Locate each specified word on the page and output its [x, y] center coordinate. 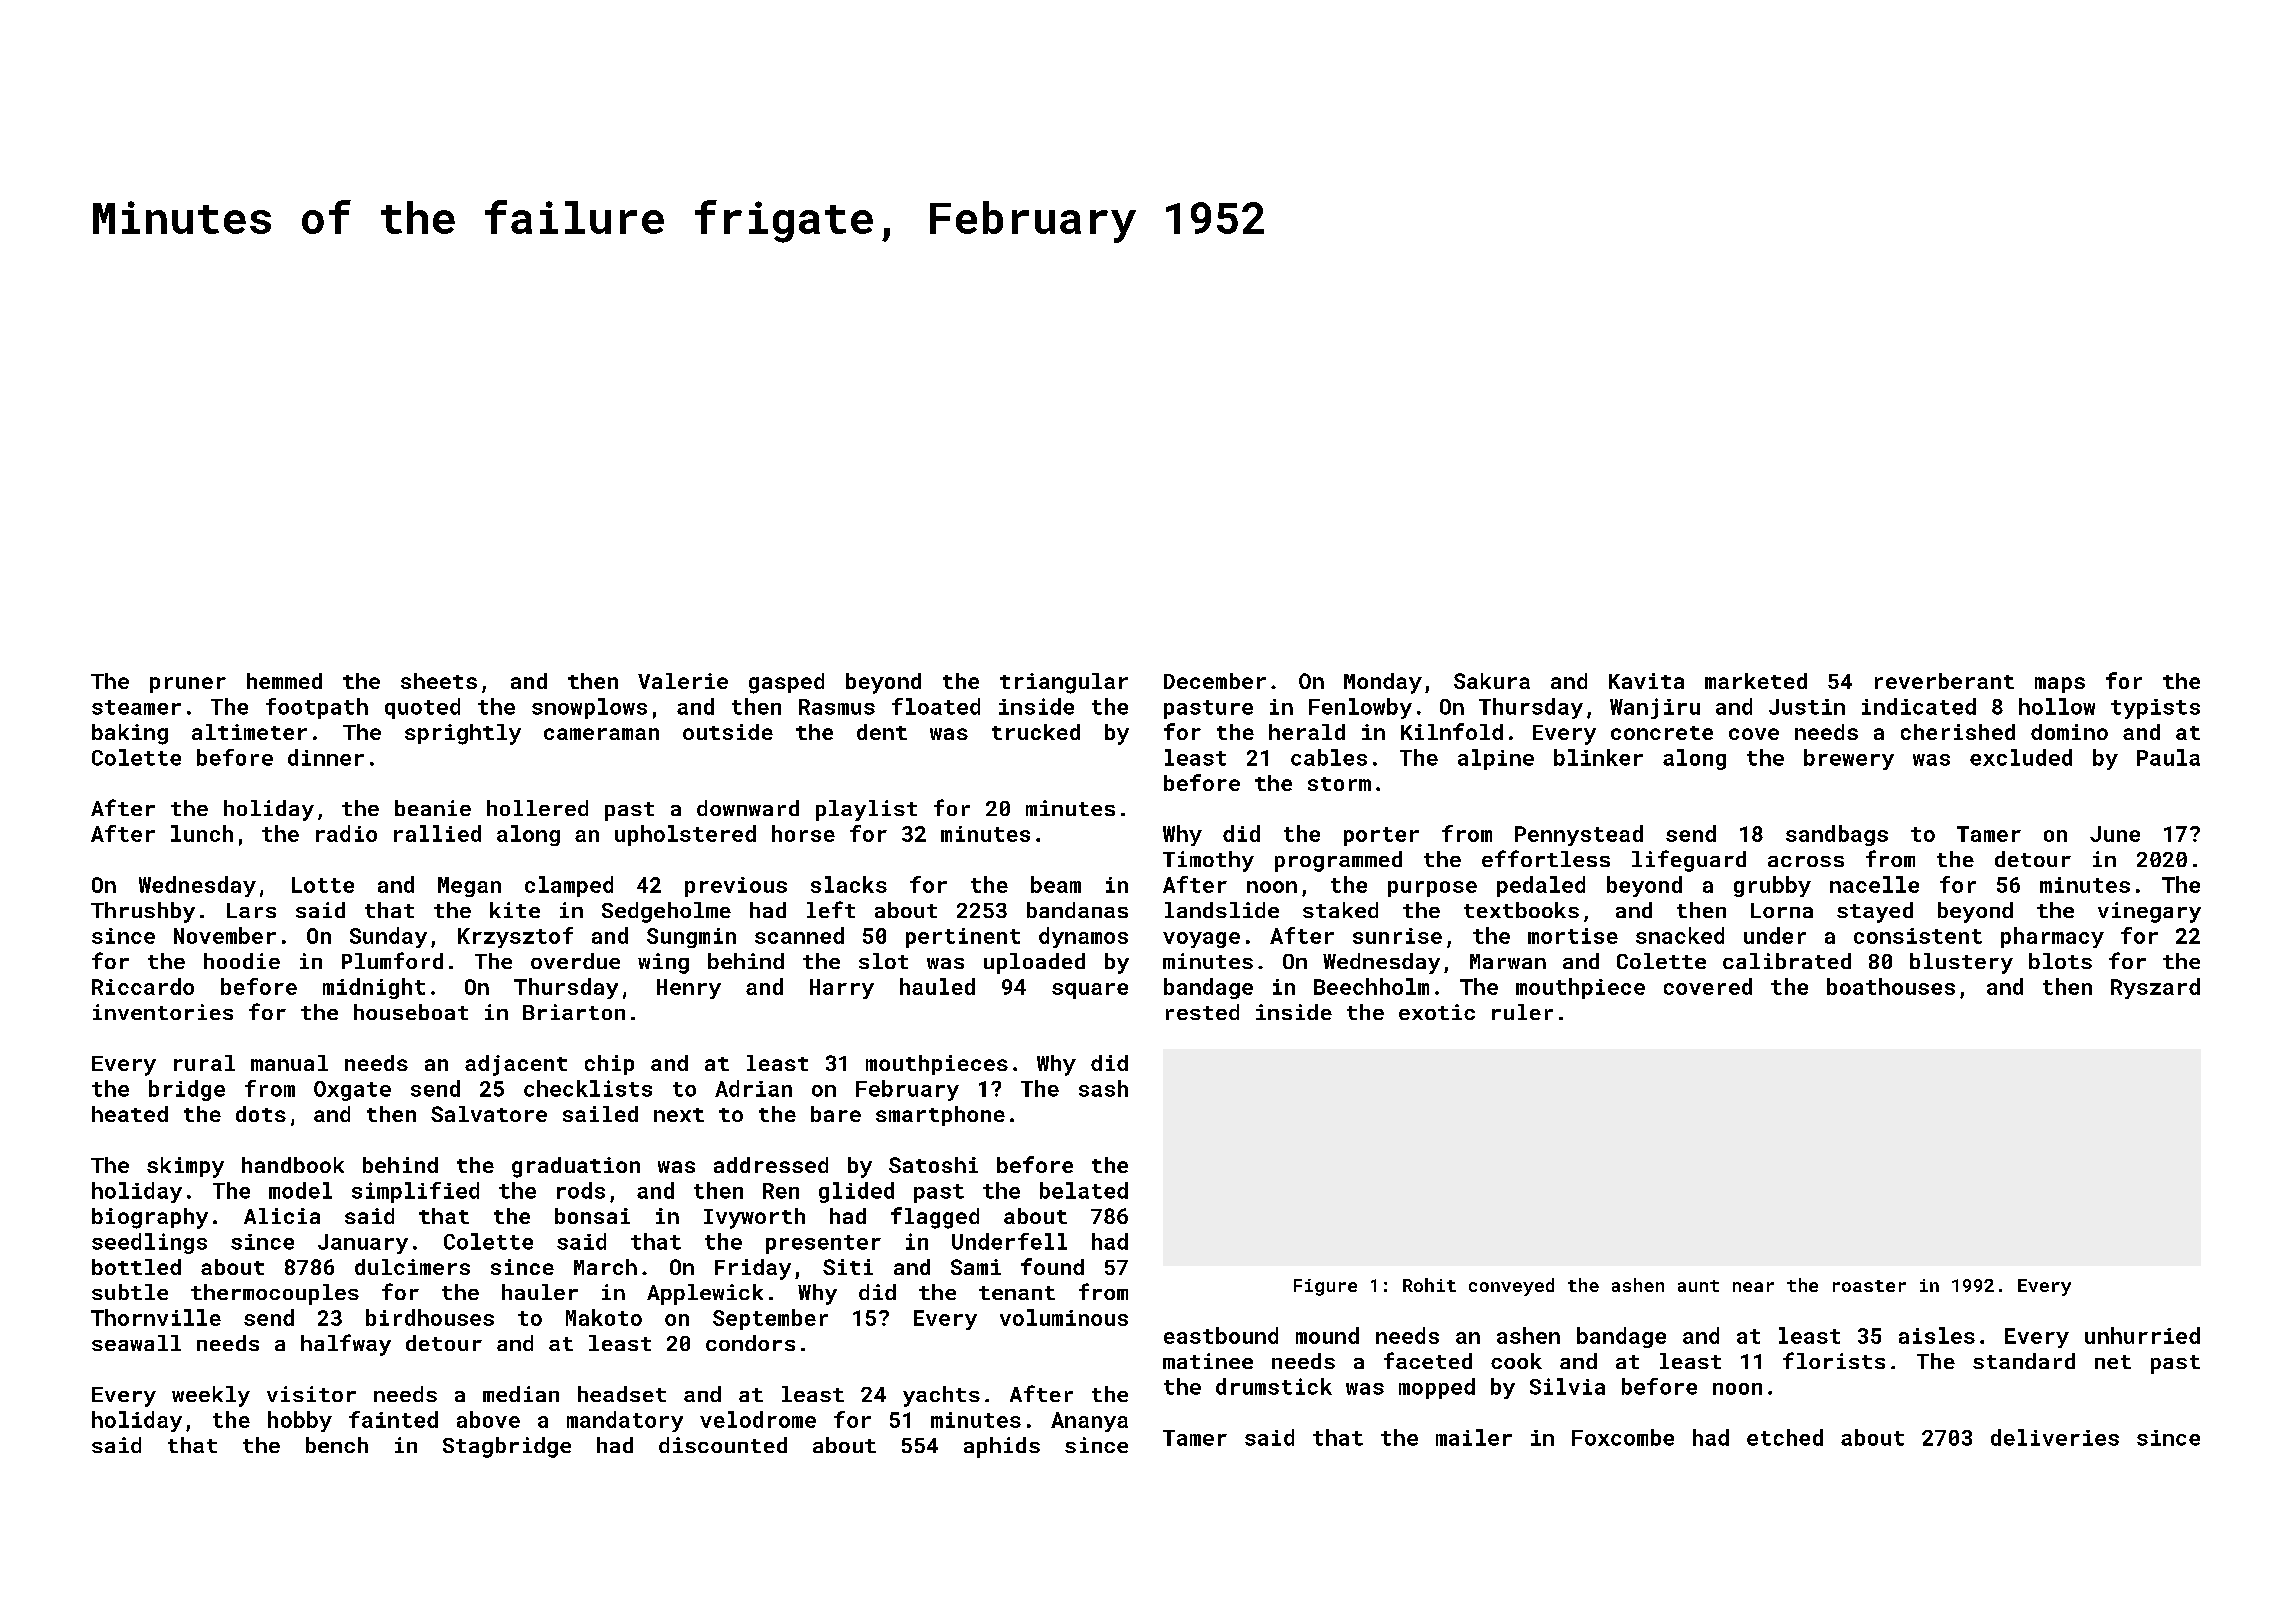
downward [748, 808]
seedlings [149, 1243]
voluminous [1064, 1317]
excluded [2021, 757]
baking [130, 734]
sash [1103, 1088]
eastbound [1221, 1335]
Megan [469, 887]
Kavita [1646, 681]
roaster [1869, 1286]
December [1215, 681]
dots [261, 1114]
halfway [346, 1345]
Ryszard [2155, 988]
